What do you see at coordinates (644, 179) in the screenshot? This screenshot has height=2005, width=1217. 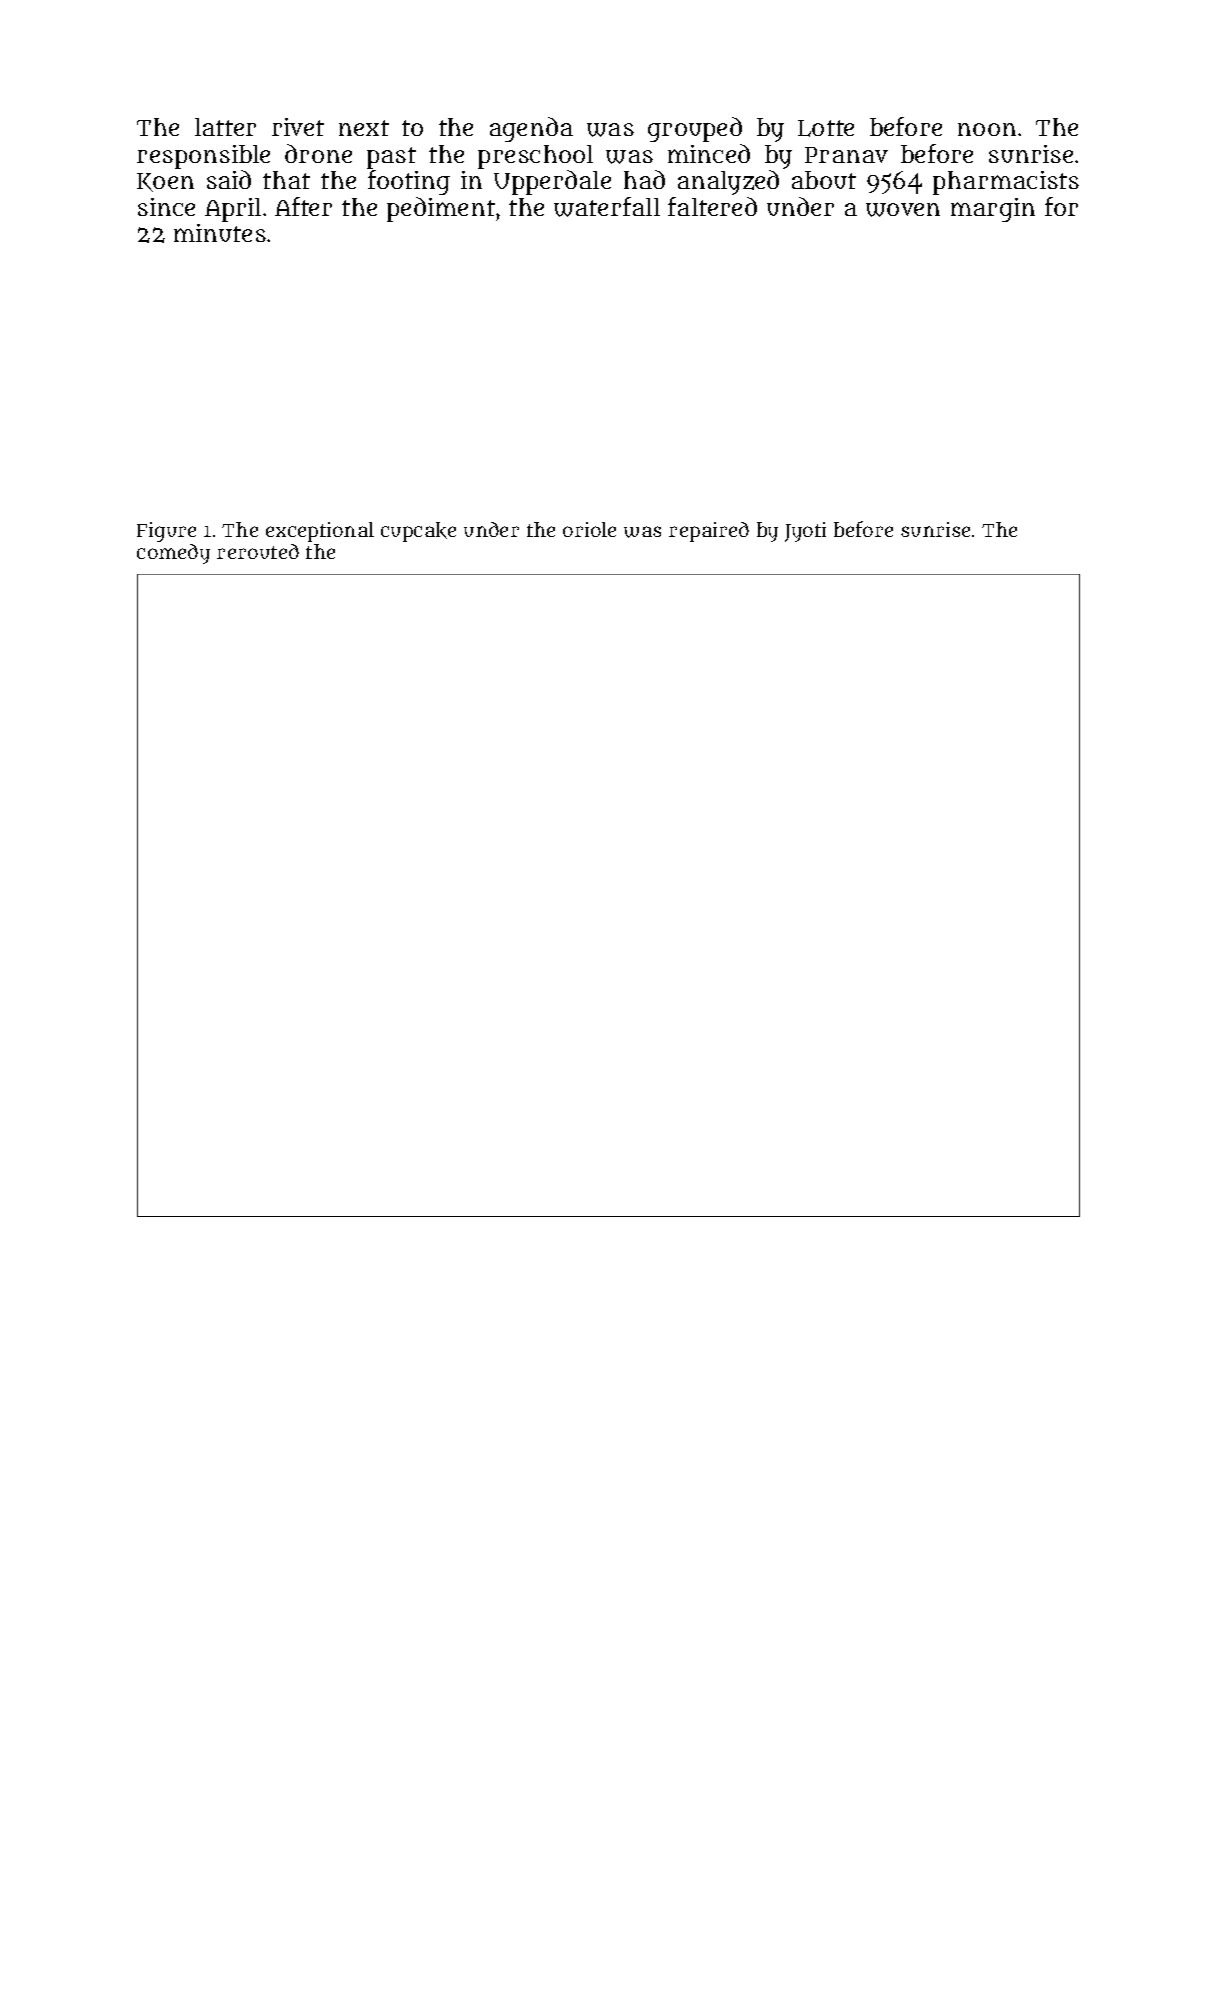 I see `had` at bounding box center [644, 179].
